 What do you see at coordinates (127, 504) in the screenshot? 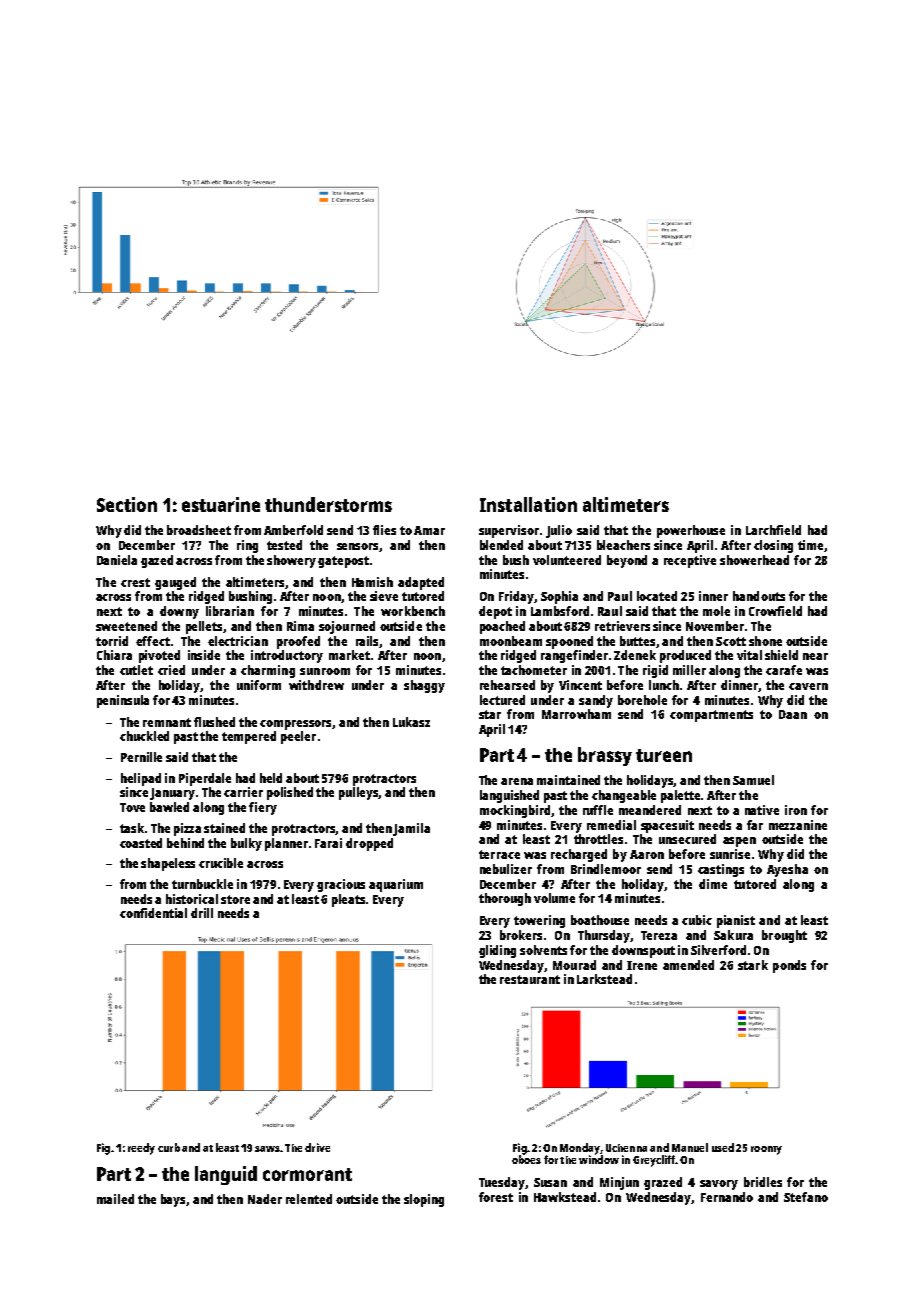
I see `Section` at bounding box center [127, 504].
